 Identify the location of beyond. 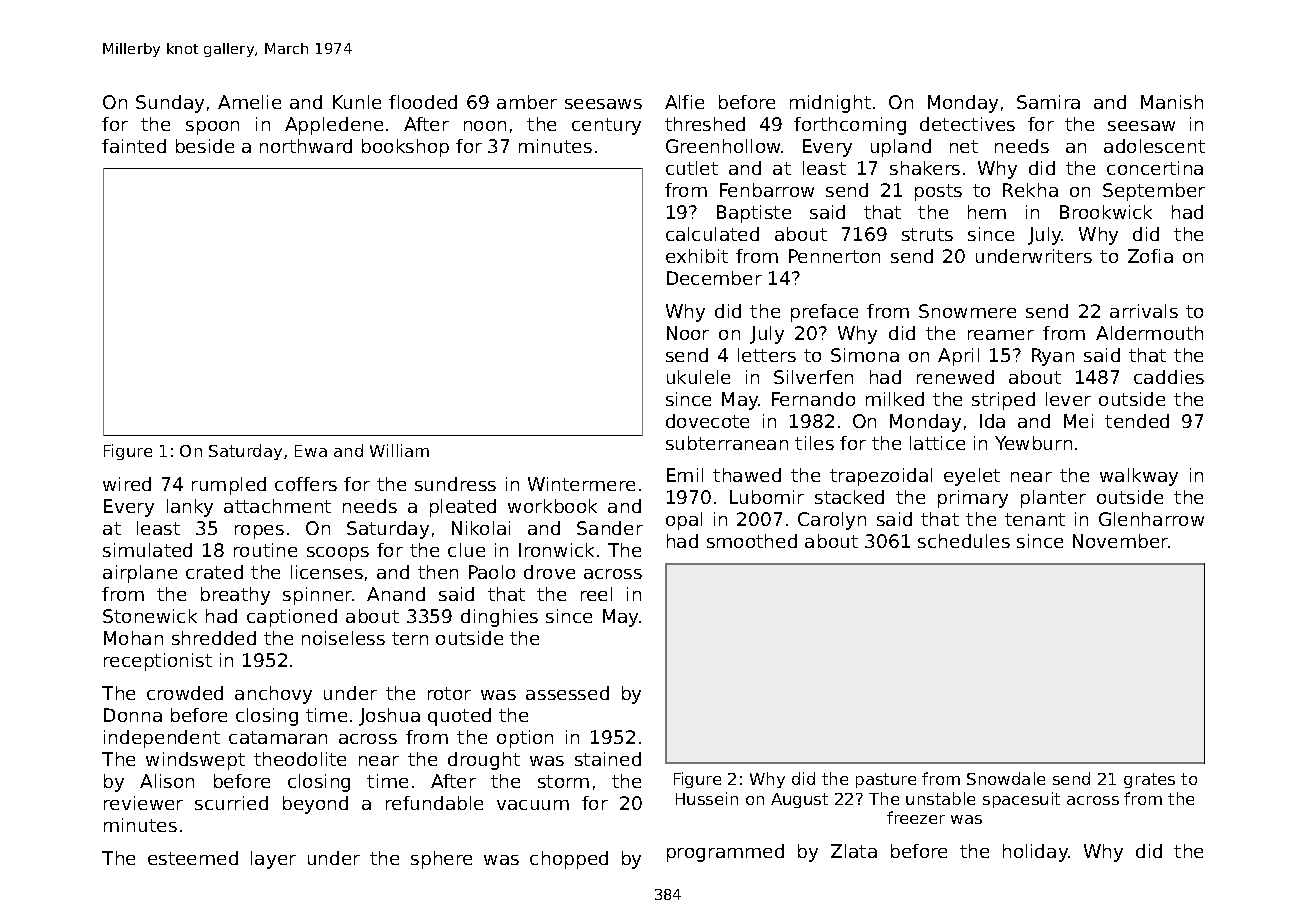
(315, 805).
